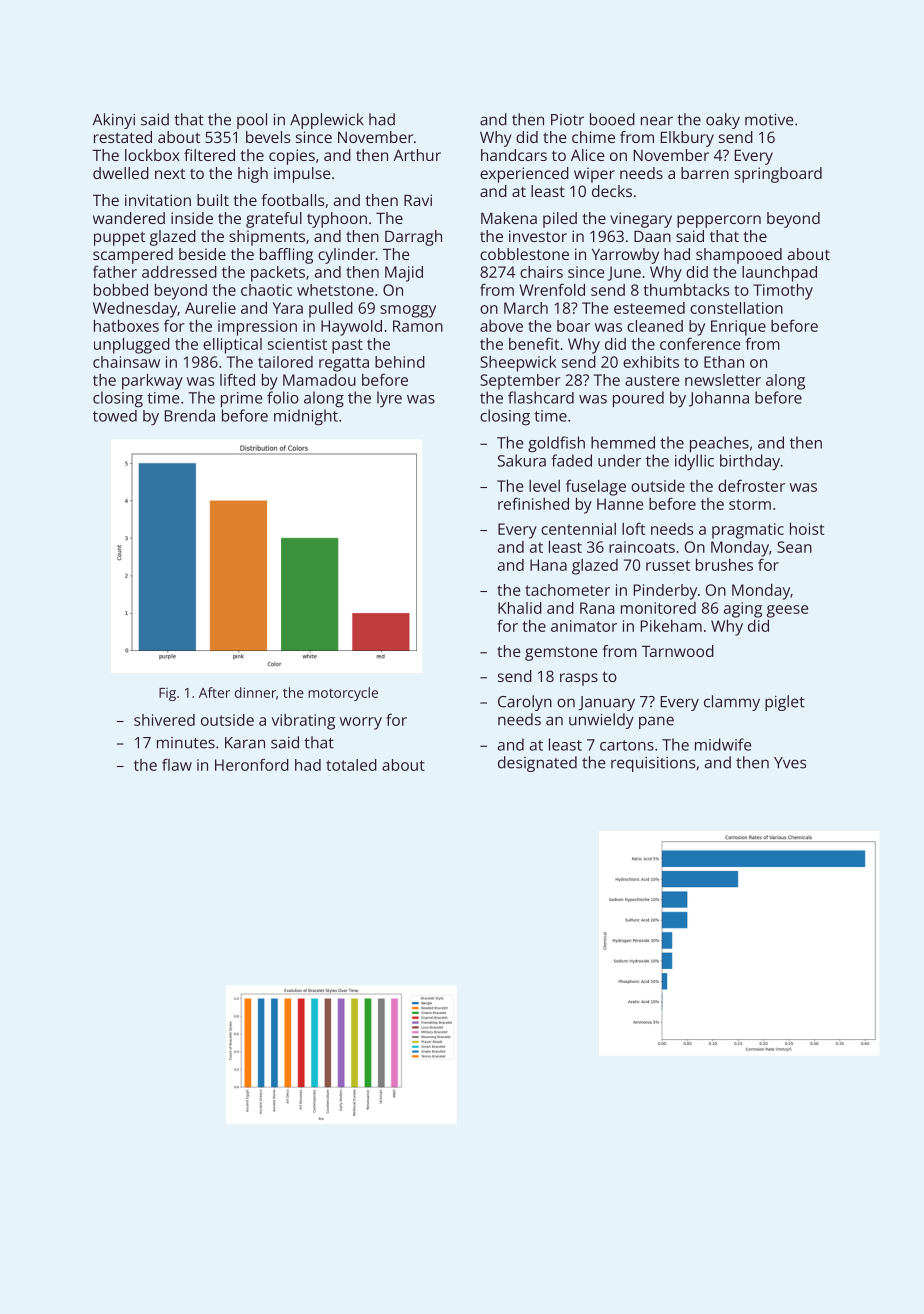  Describe the element at coordinates (790, 763) in the page. I see `Yves` at that location.
